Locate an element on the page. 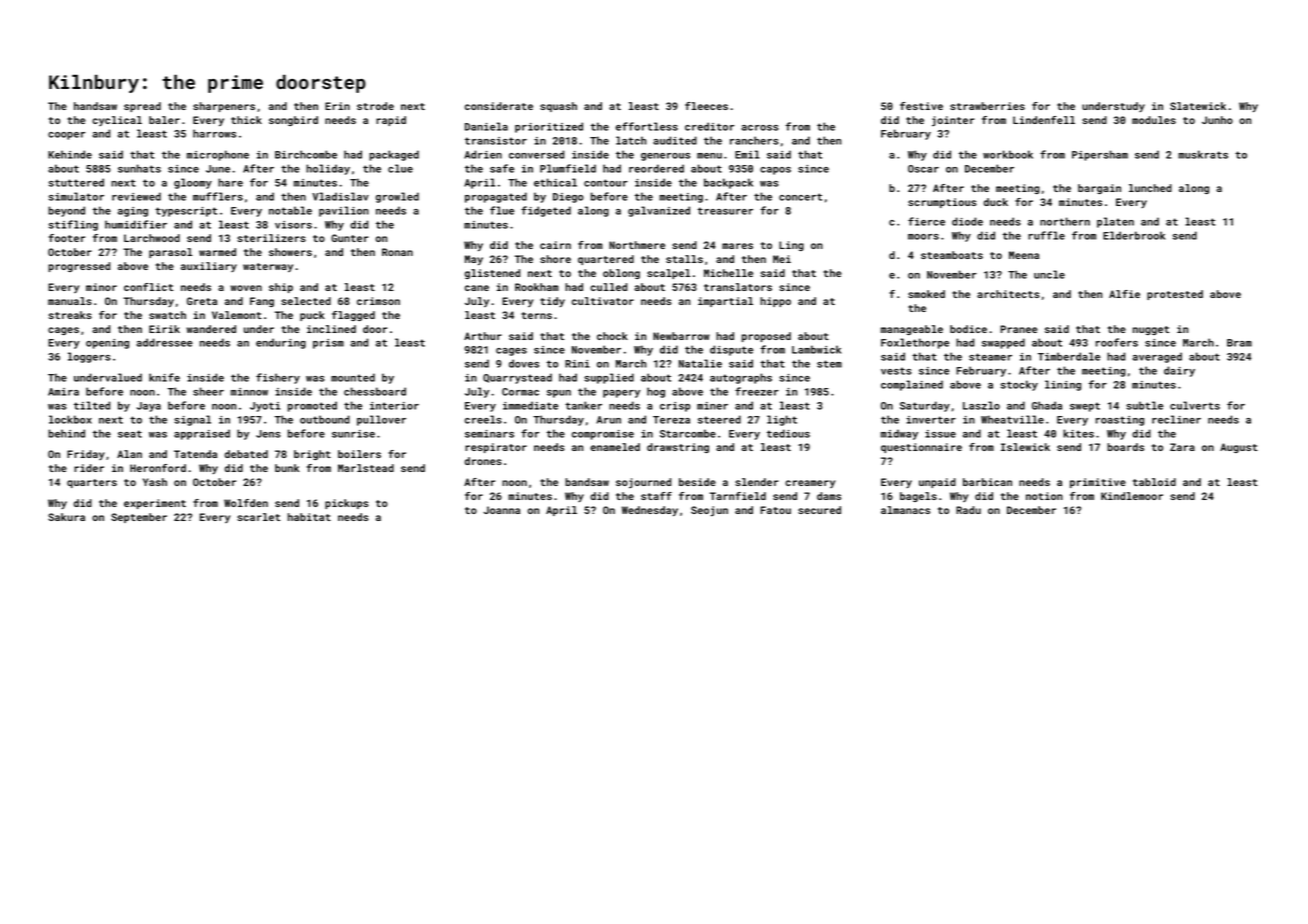 This document has width=1308, height=924. fishery is located at coordinates (278, 378).
